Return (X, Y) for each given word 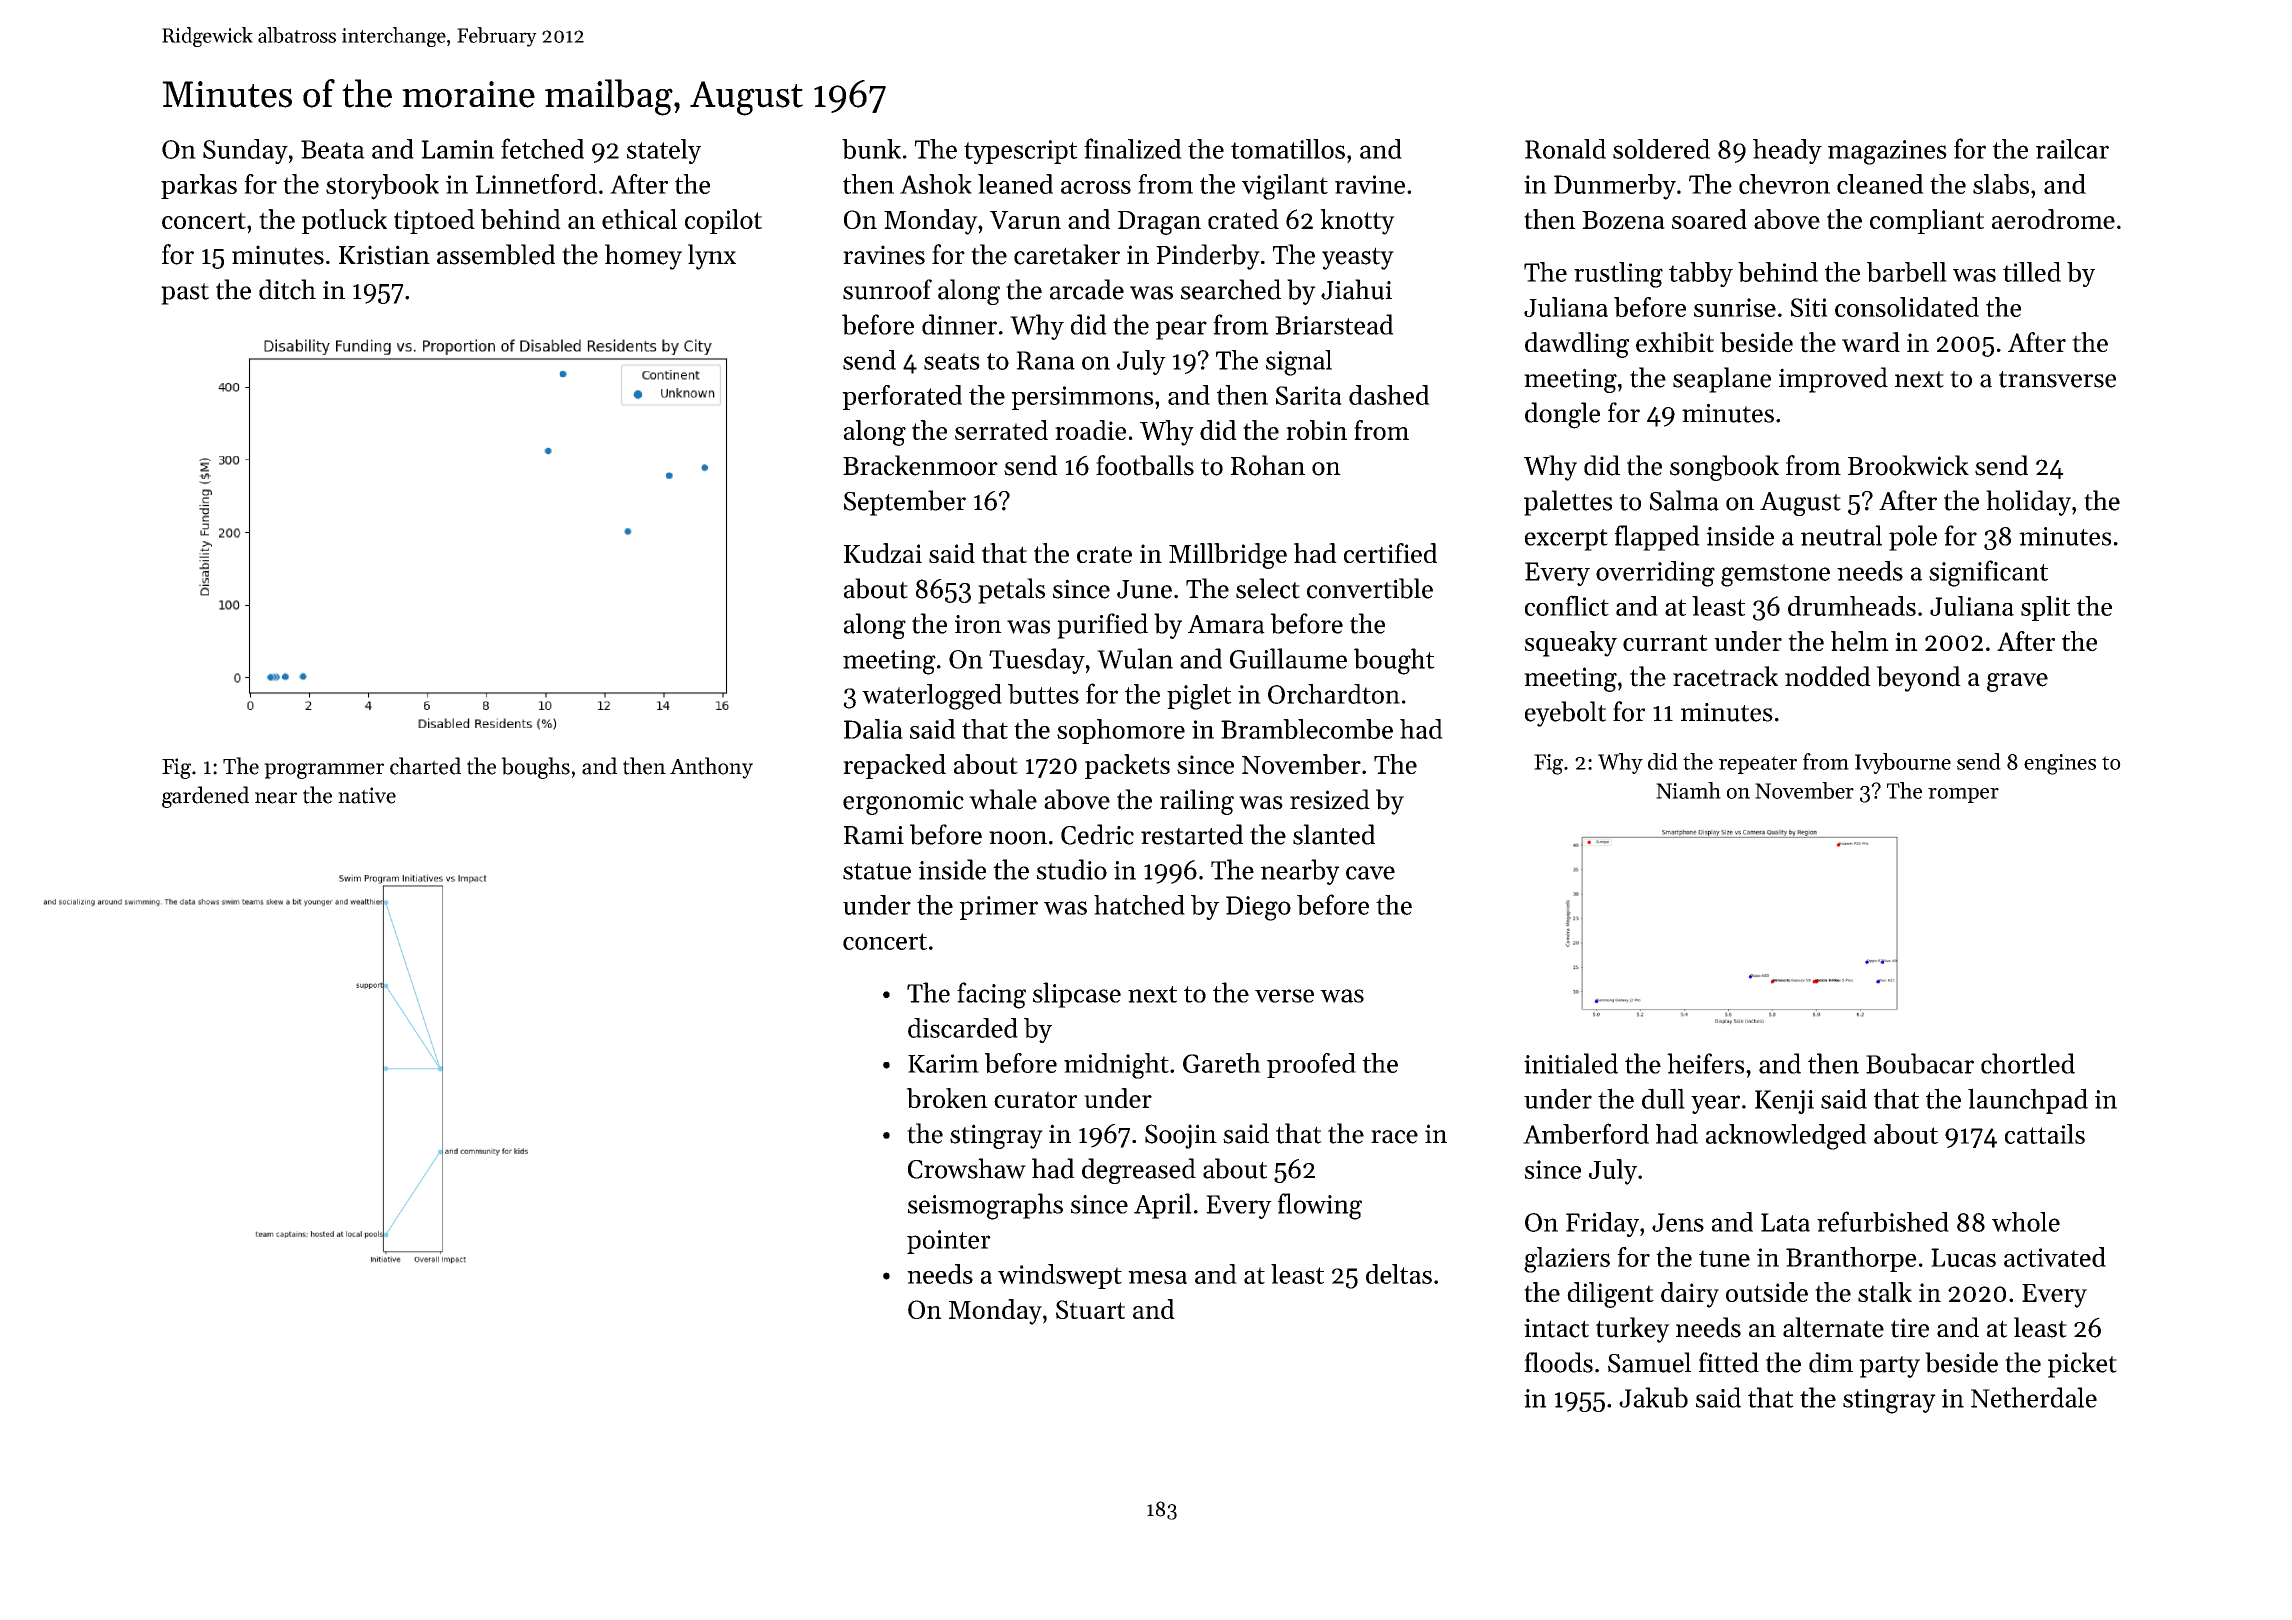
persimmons (1082, 398)
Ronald (1565, 149)
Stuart (1090, 1309)
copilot (723, 221)
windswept (1060, 1276)
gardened (205, 797)
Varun (1025, 220)
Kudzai (883, 553)
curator (1035, 1099)
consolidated (1907, 307)
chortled (2028, 1063)
